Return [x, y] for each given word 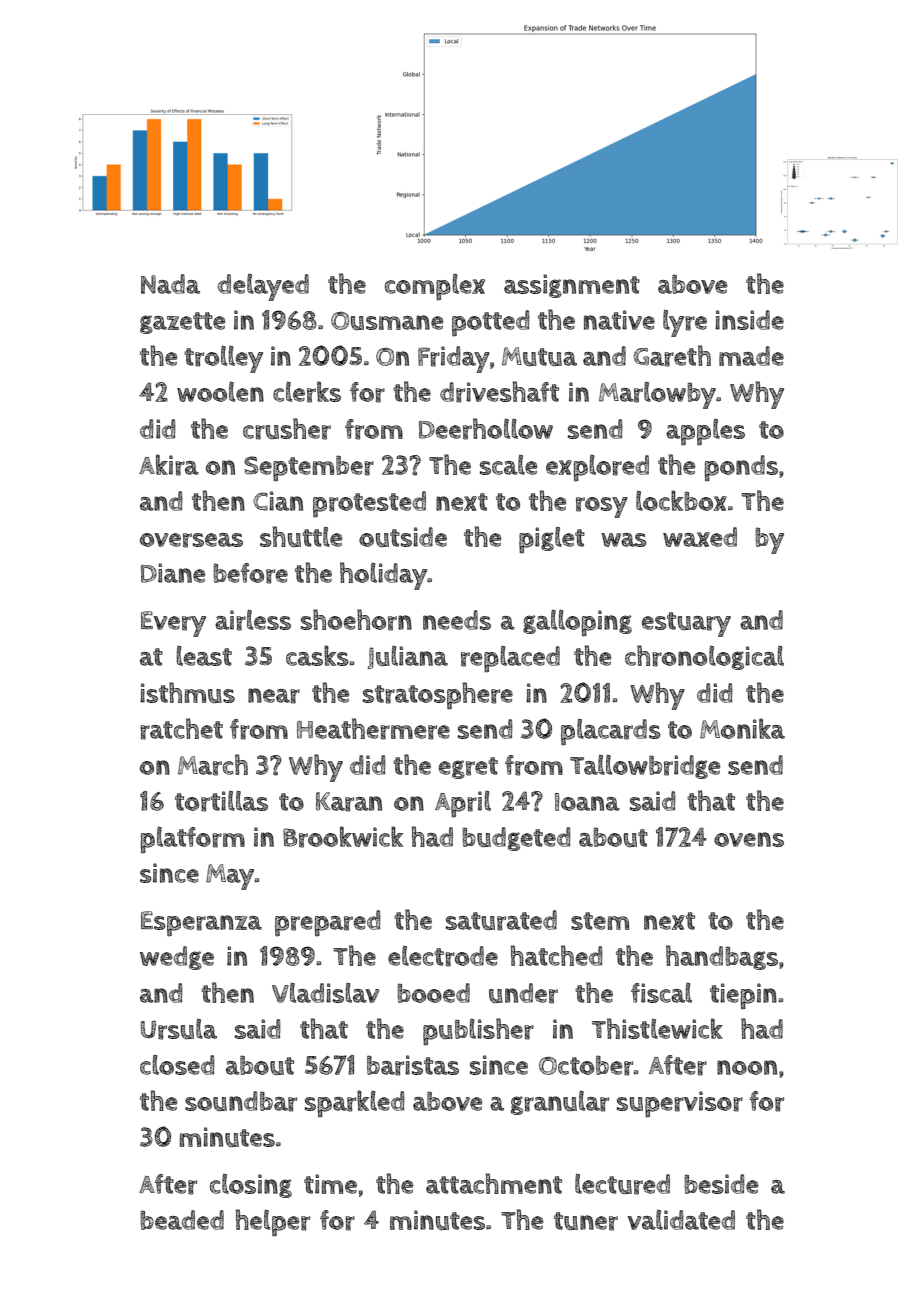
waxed [700, 537]
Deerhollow [486, 429]
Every [173, 624]
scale [508, 465]
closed [177, 1064]
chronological [704, 657]
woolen [220, 391]
